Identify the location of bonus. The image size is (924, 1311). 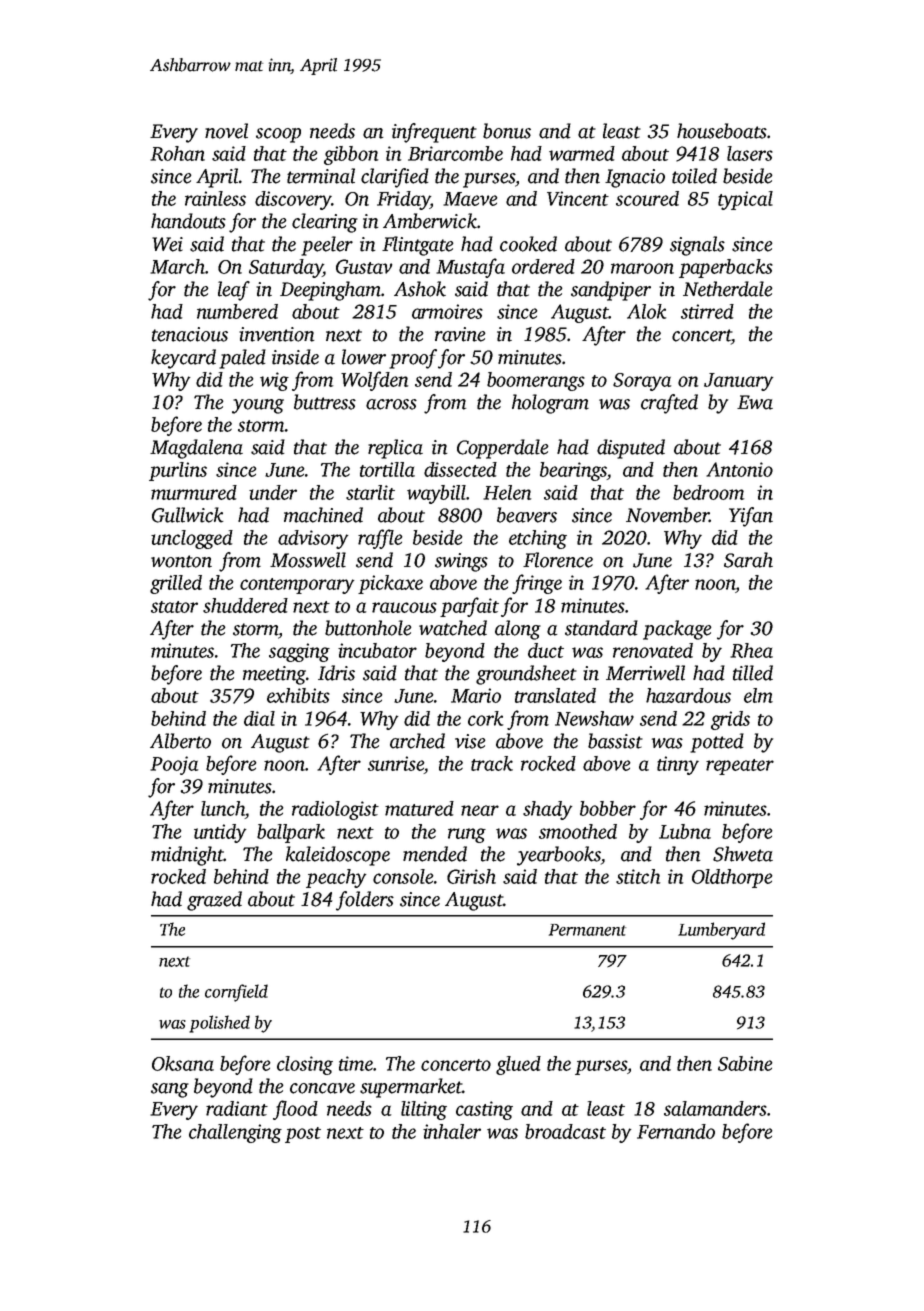
(507, 131).
